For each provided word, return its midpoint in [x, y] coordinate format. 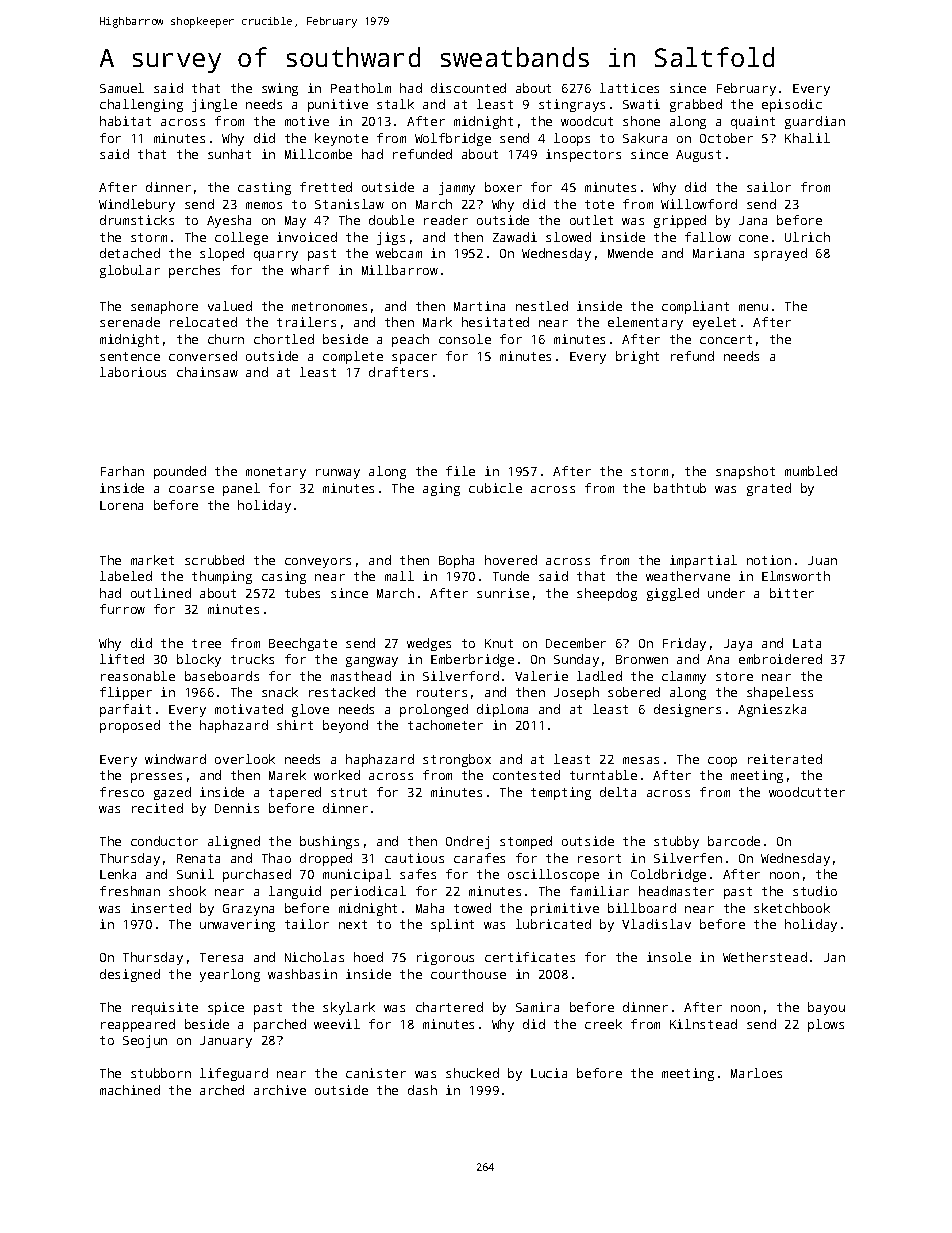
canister [376, 1073]
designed [130, 975]
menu [753, 307]
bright [637, 357]
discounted [468, 88]
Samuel [122, 88]
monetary [276, 473]
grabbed [696, 105]
